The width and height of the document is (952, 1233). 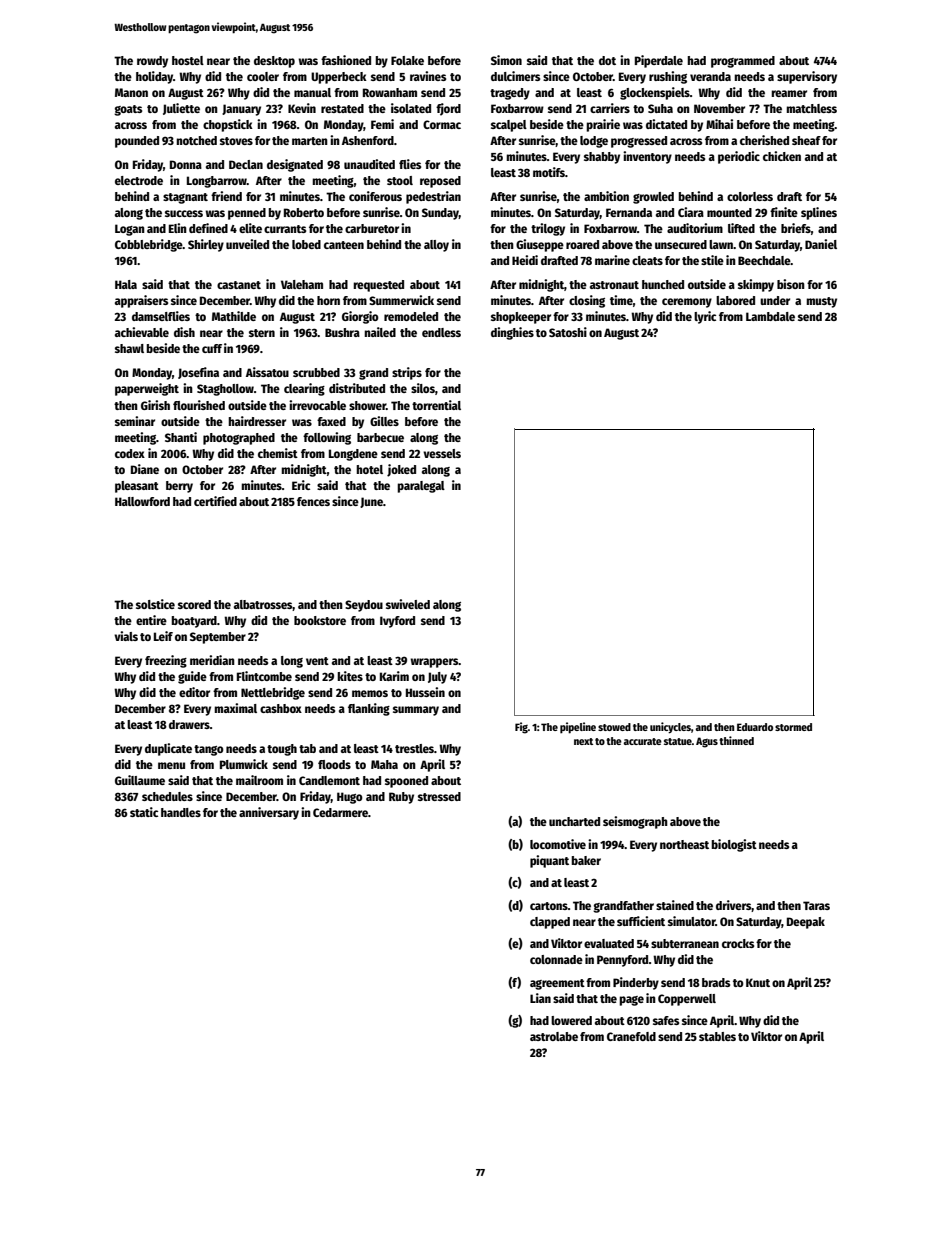 What do you see at coordinates (806, 140) in the document?
I see `sheaf` at bounding box center [806, 140].
